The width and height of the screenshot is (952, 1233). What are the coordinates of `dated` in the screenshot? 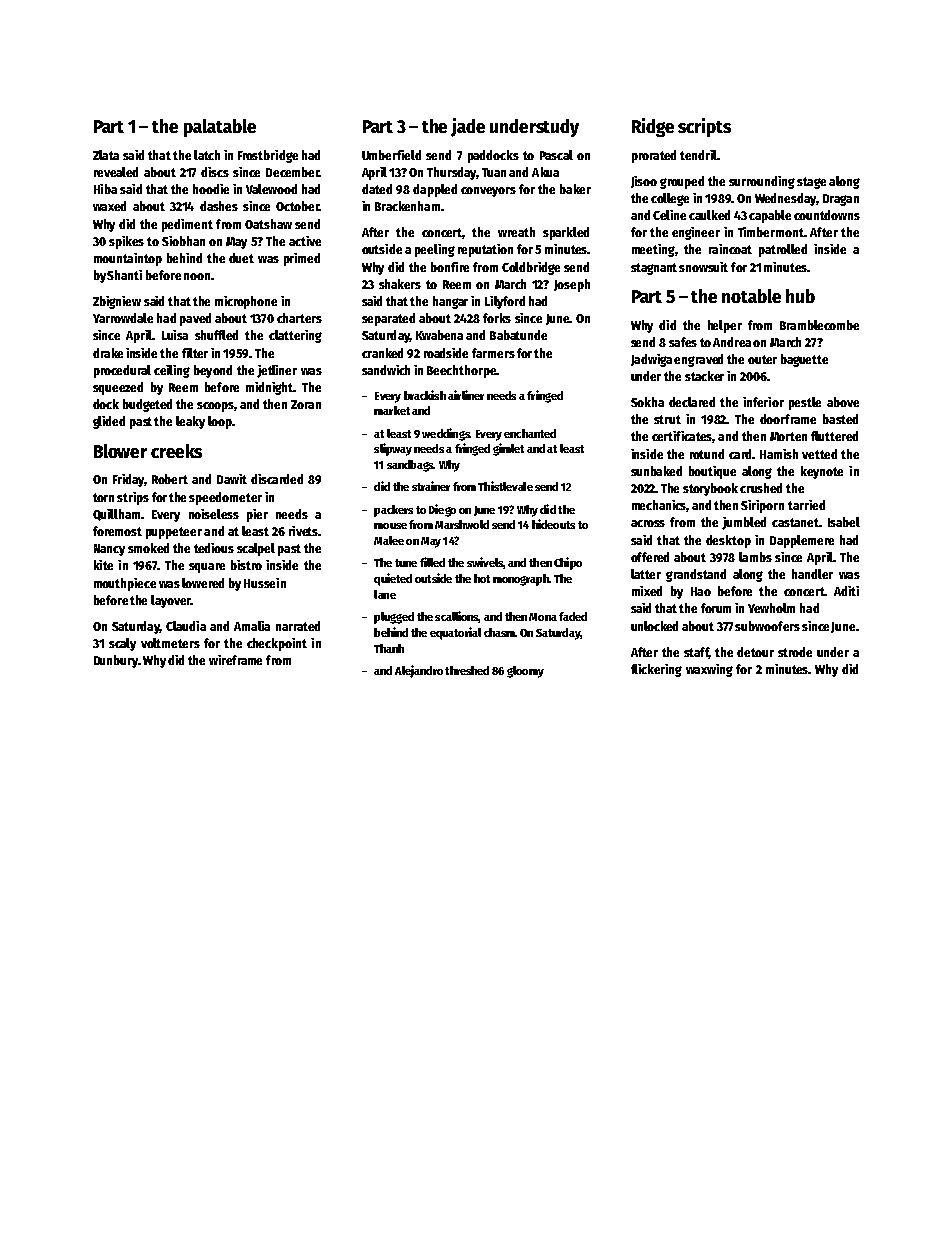 It's located at (377, 189).
